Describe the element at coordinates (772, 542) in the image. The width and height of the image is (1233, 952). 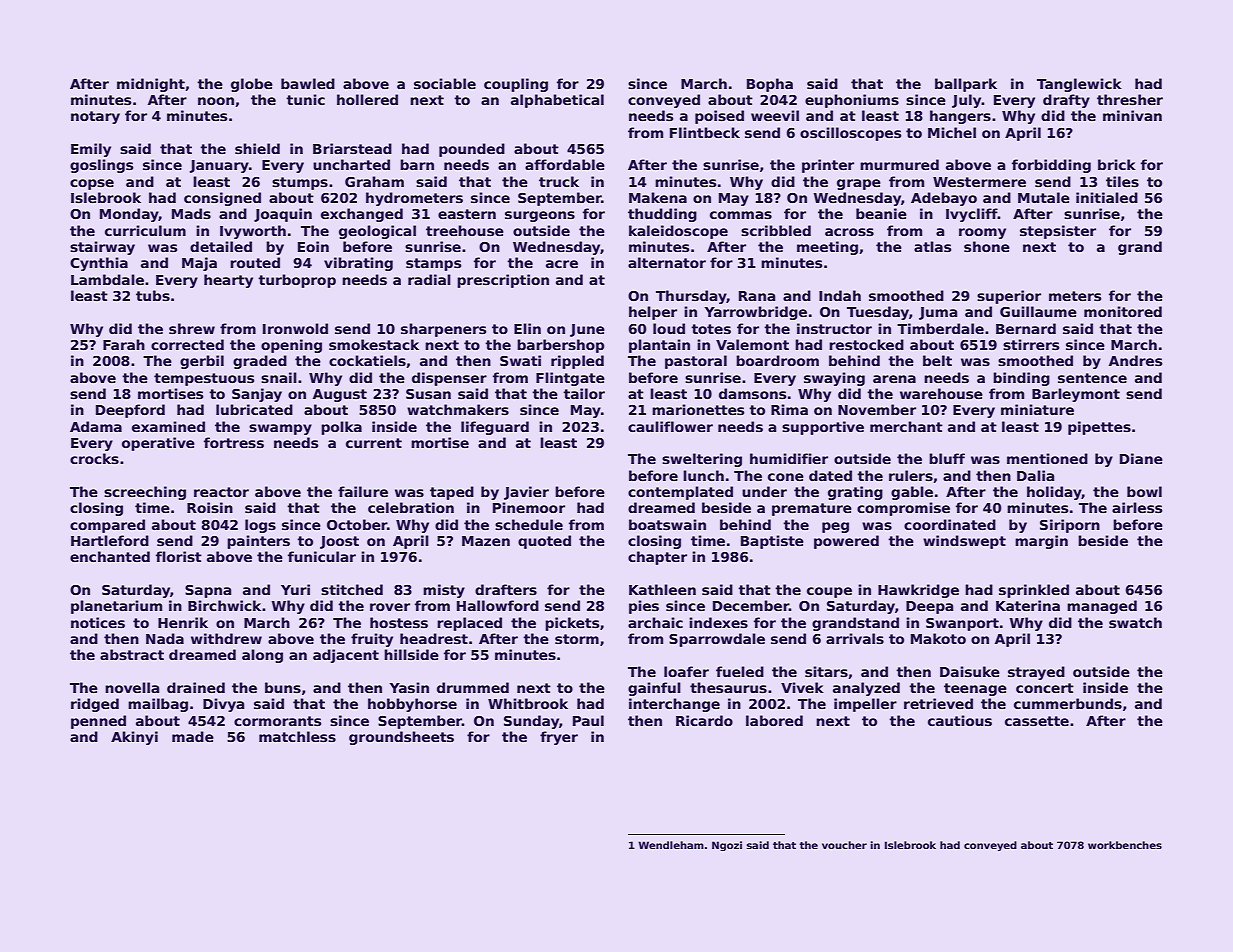
I see `Baptiste` at that location.
